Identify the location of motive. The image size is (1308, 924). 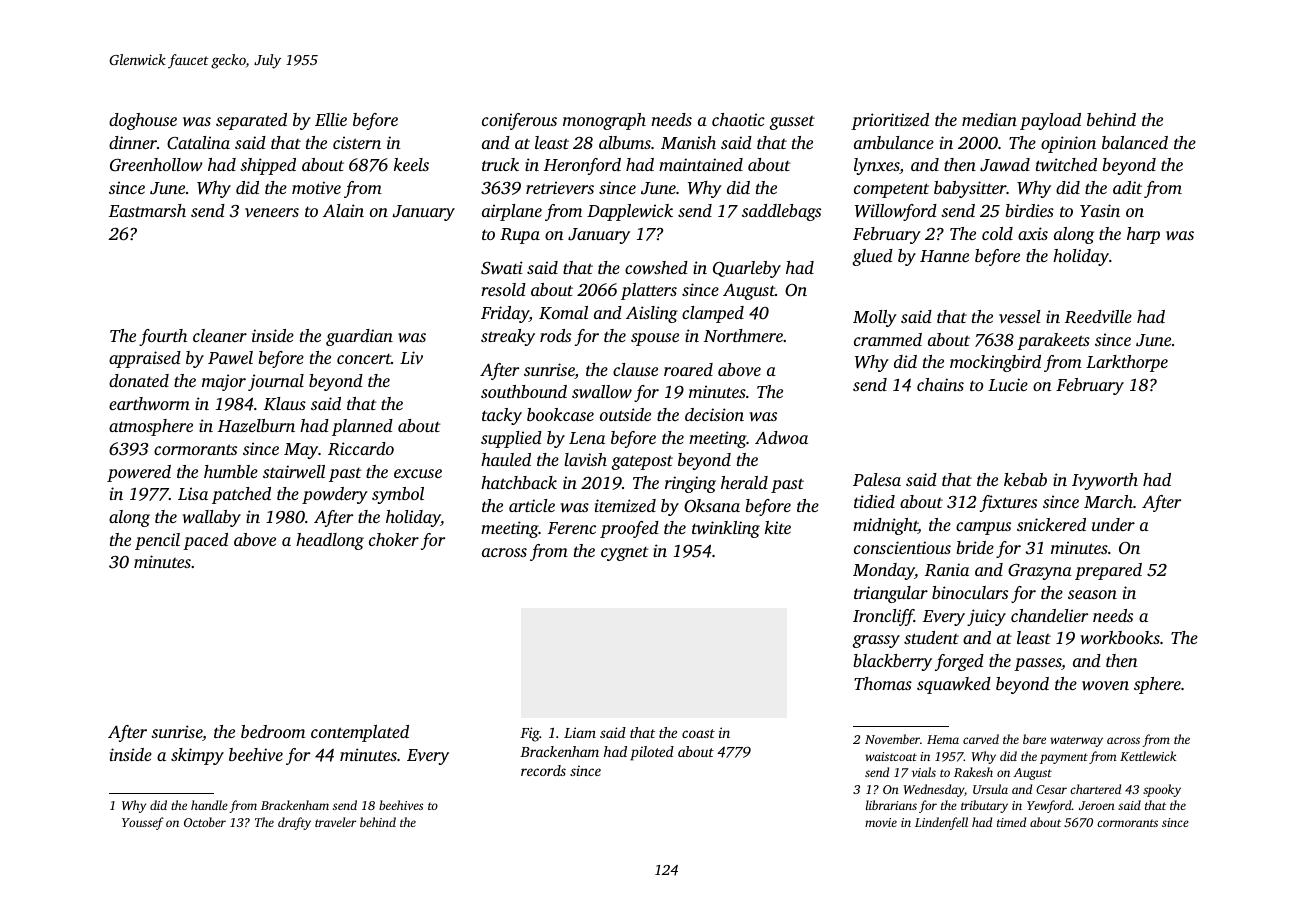
(316, 187).
